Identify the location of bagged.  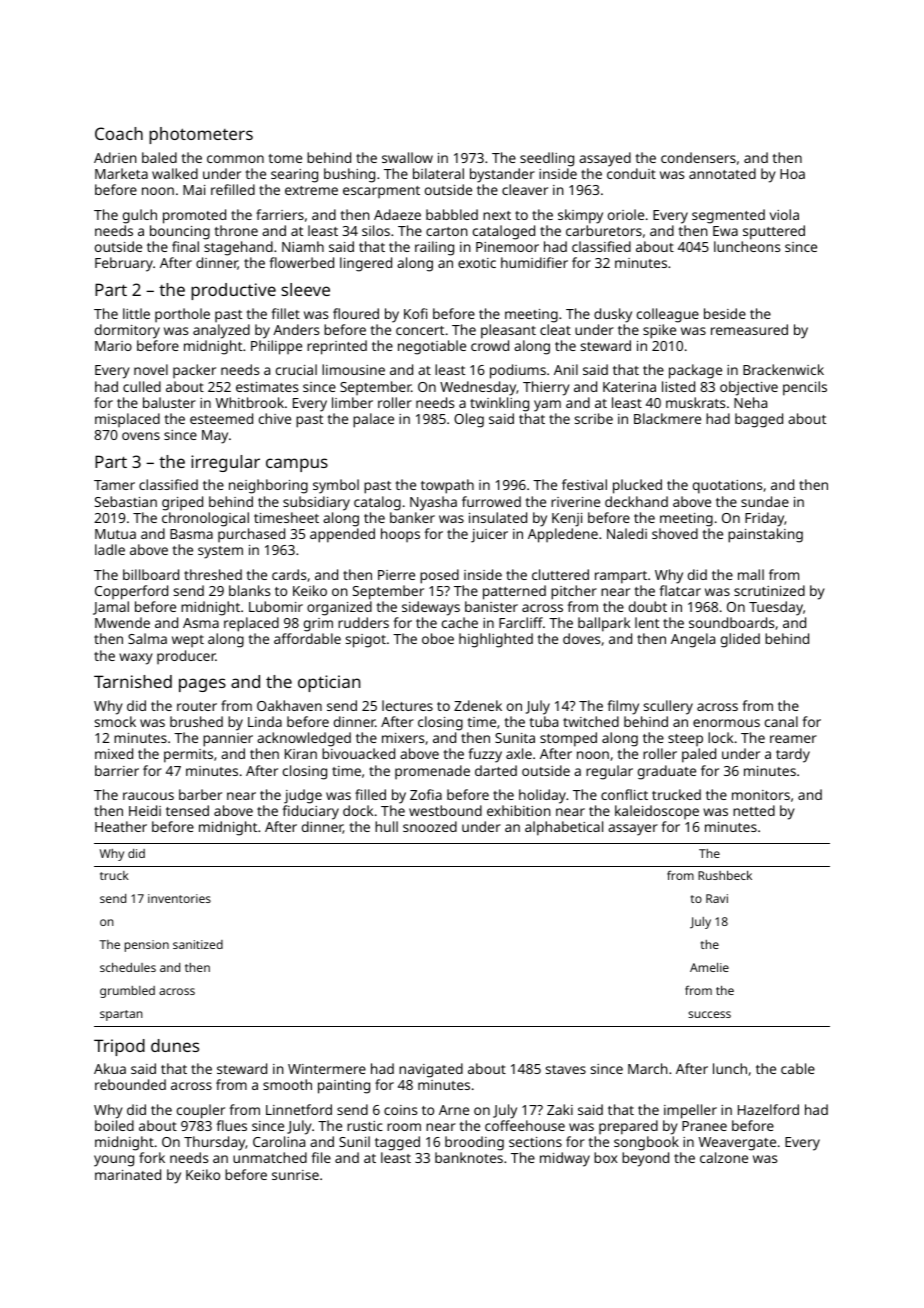
(759, 420).
